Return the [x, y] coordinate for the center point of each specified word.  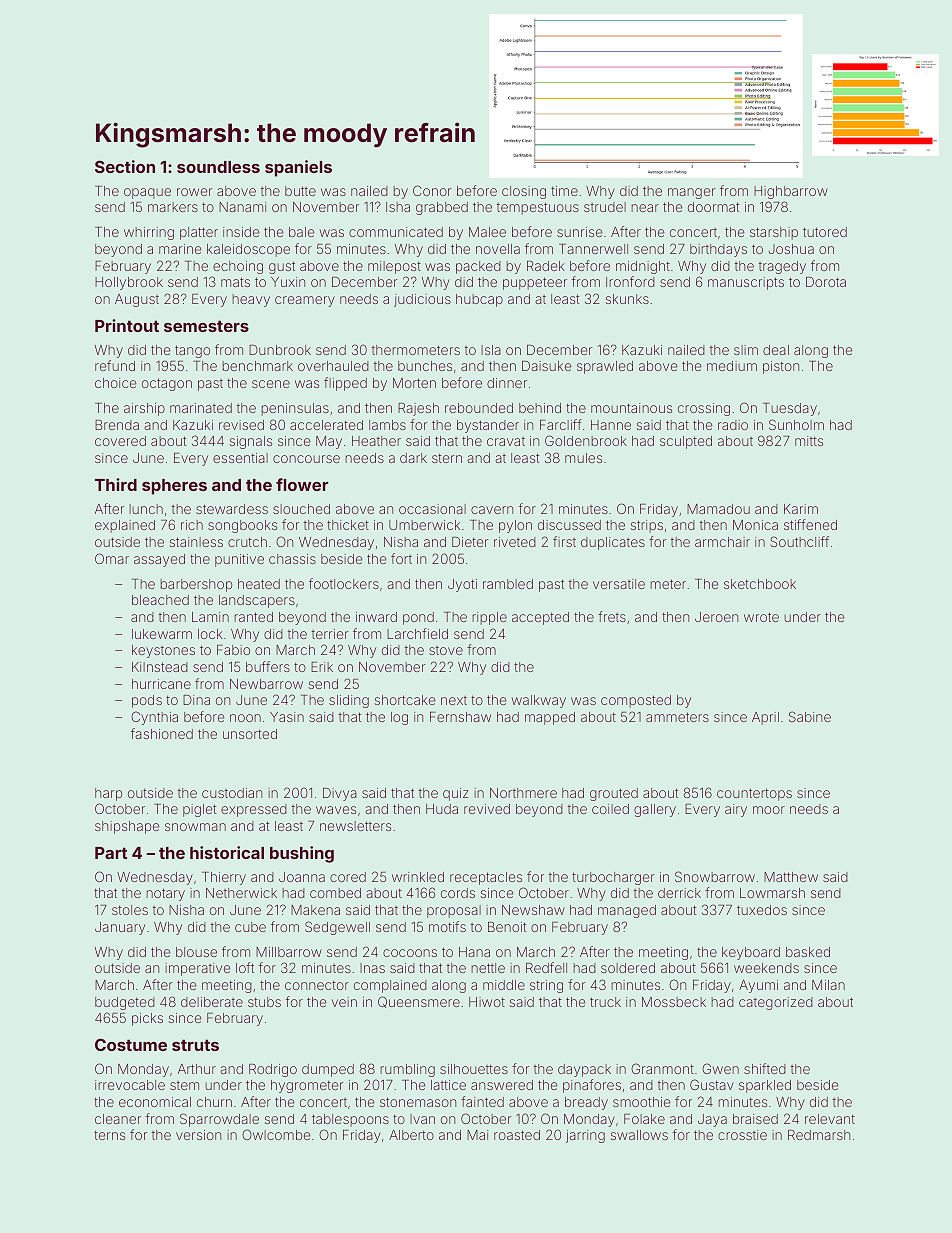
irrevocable [130, 1085]
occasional [432, 509]
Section [125, 166]
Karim [801, 509]
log [399, 718]
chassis [292, 559]
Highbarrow [791, 192]
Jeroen [716, 617]
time [564, 191]
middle [504, 985]
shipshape [127, 827]
